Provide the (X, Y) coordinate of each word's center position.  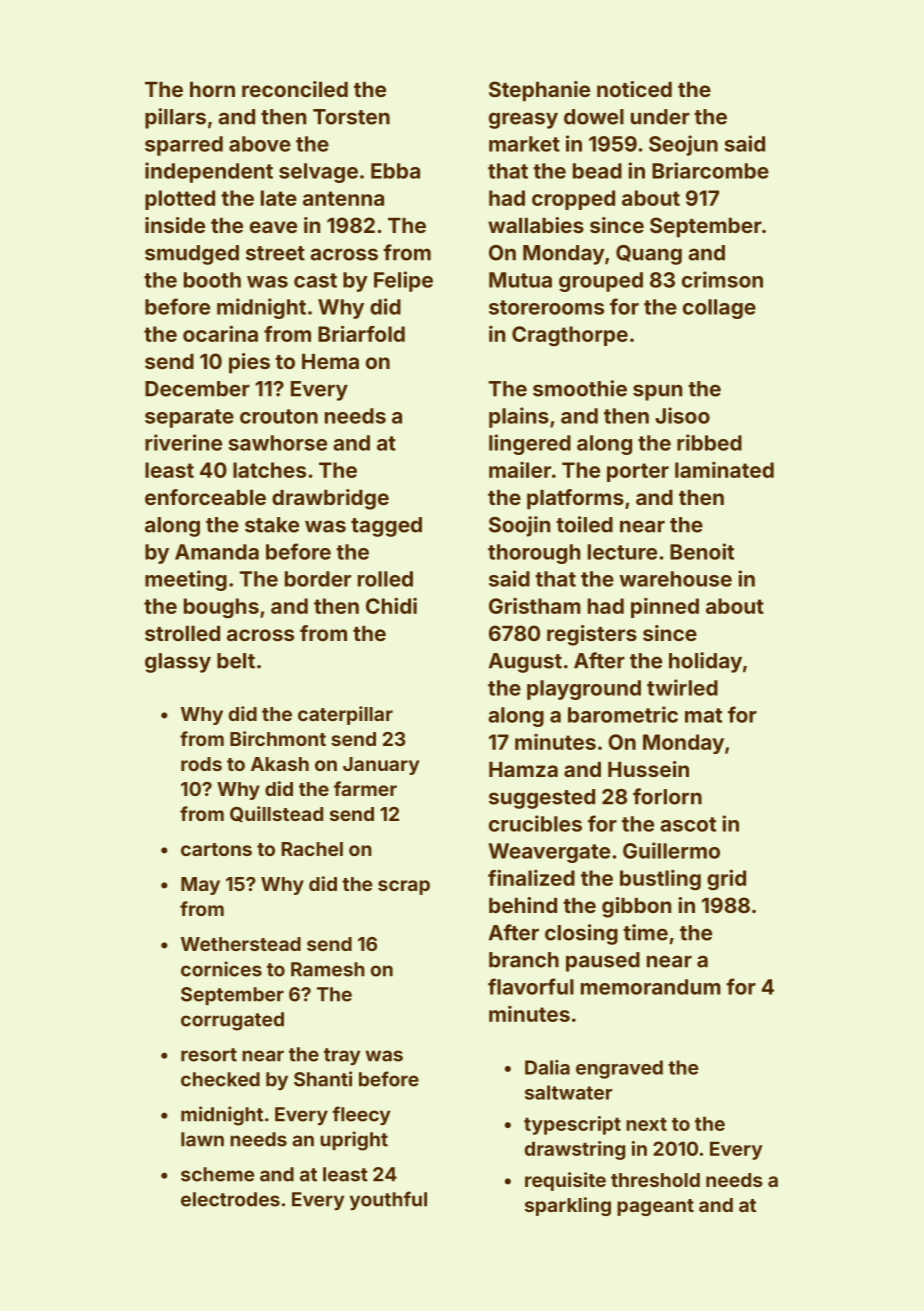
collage (719, 309)
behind (523, 905)
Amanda (217, 552)
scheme (217, 1174)
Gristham (535, 606)
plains (519, 417)
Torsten (351, 117)
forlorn (667, 796)
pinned (665, 607)
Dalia (547, 1067)
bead (597, 171)
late (279, 198)
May (200, 886)
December (197, 389)
